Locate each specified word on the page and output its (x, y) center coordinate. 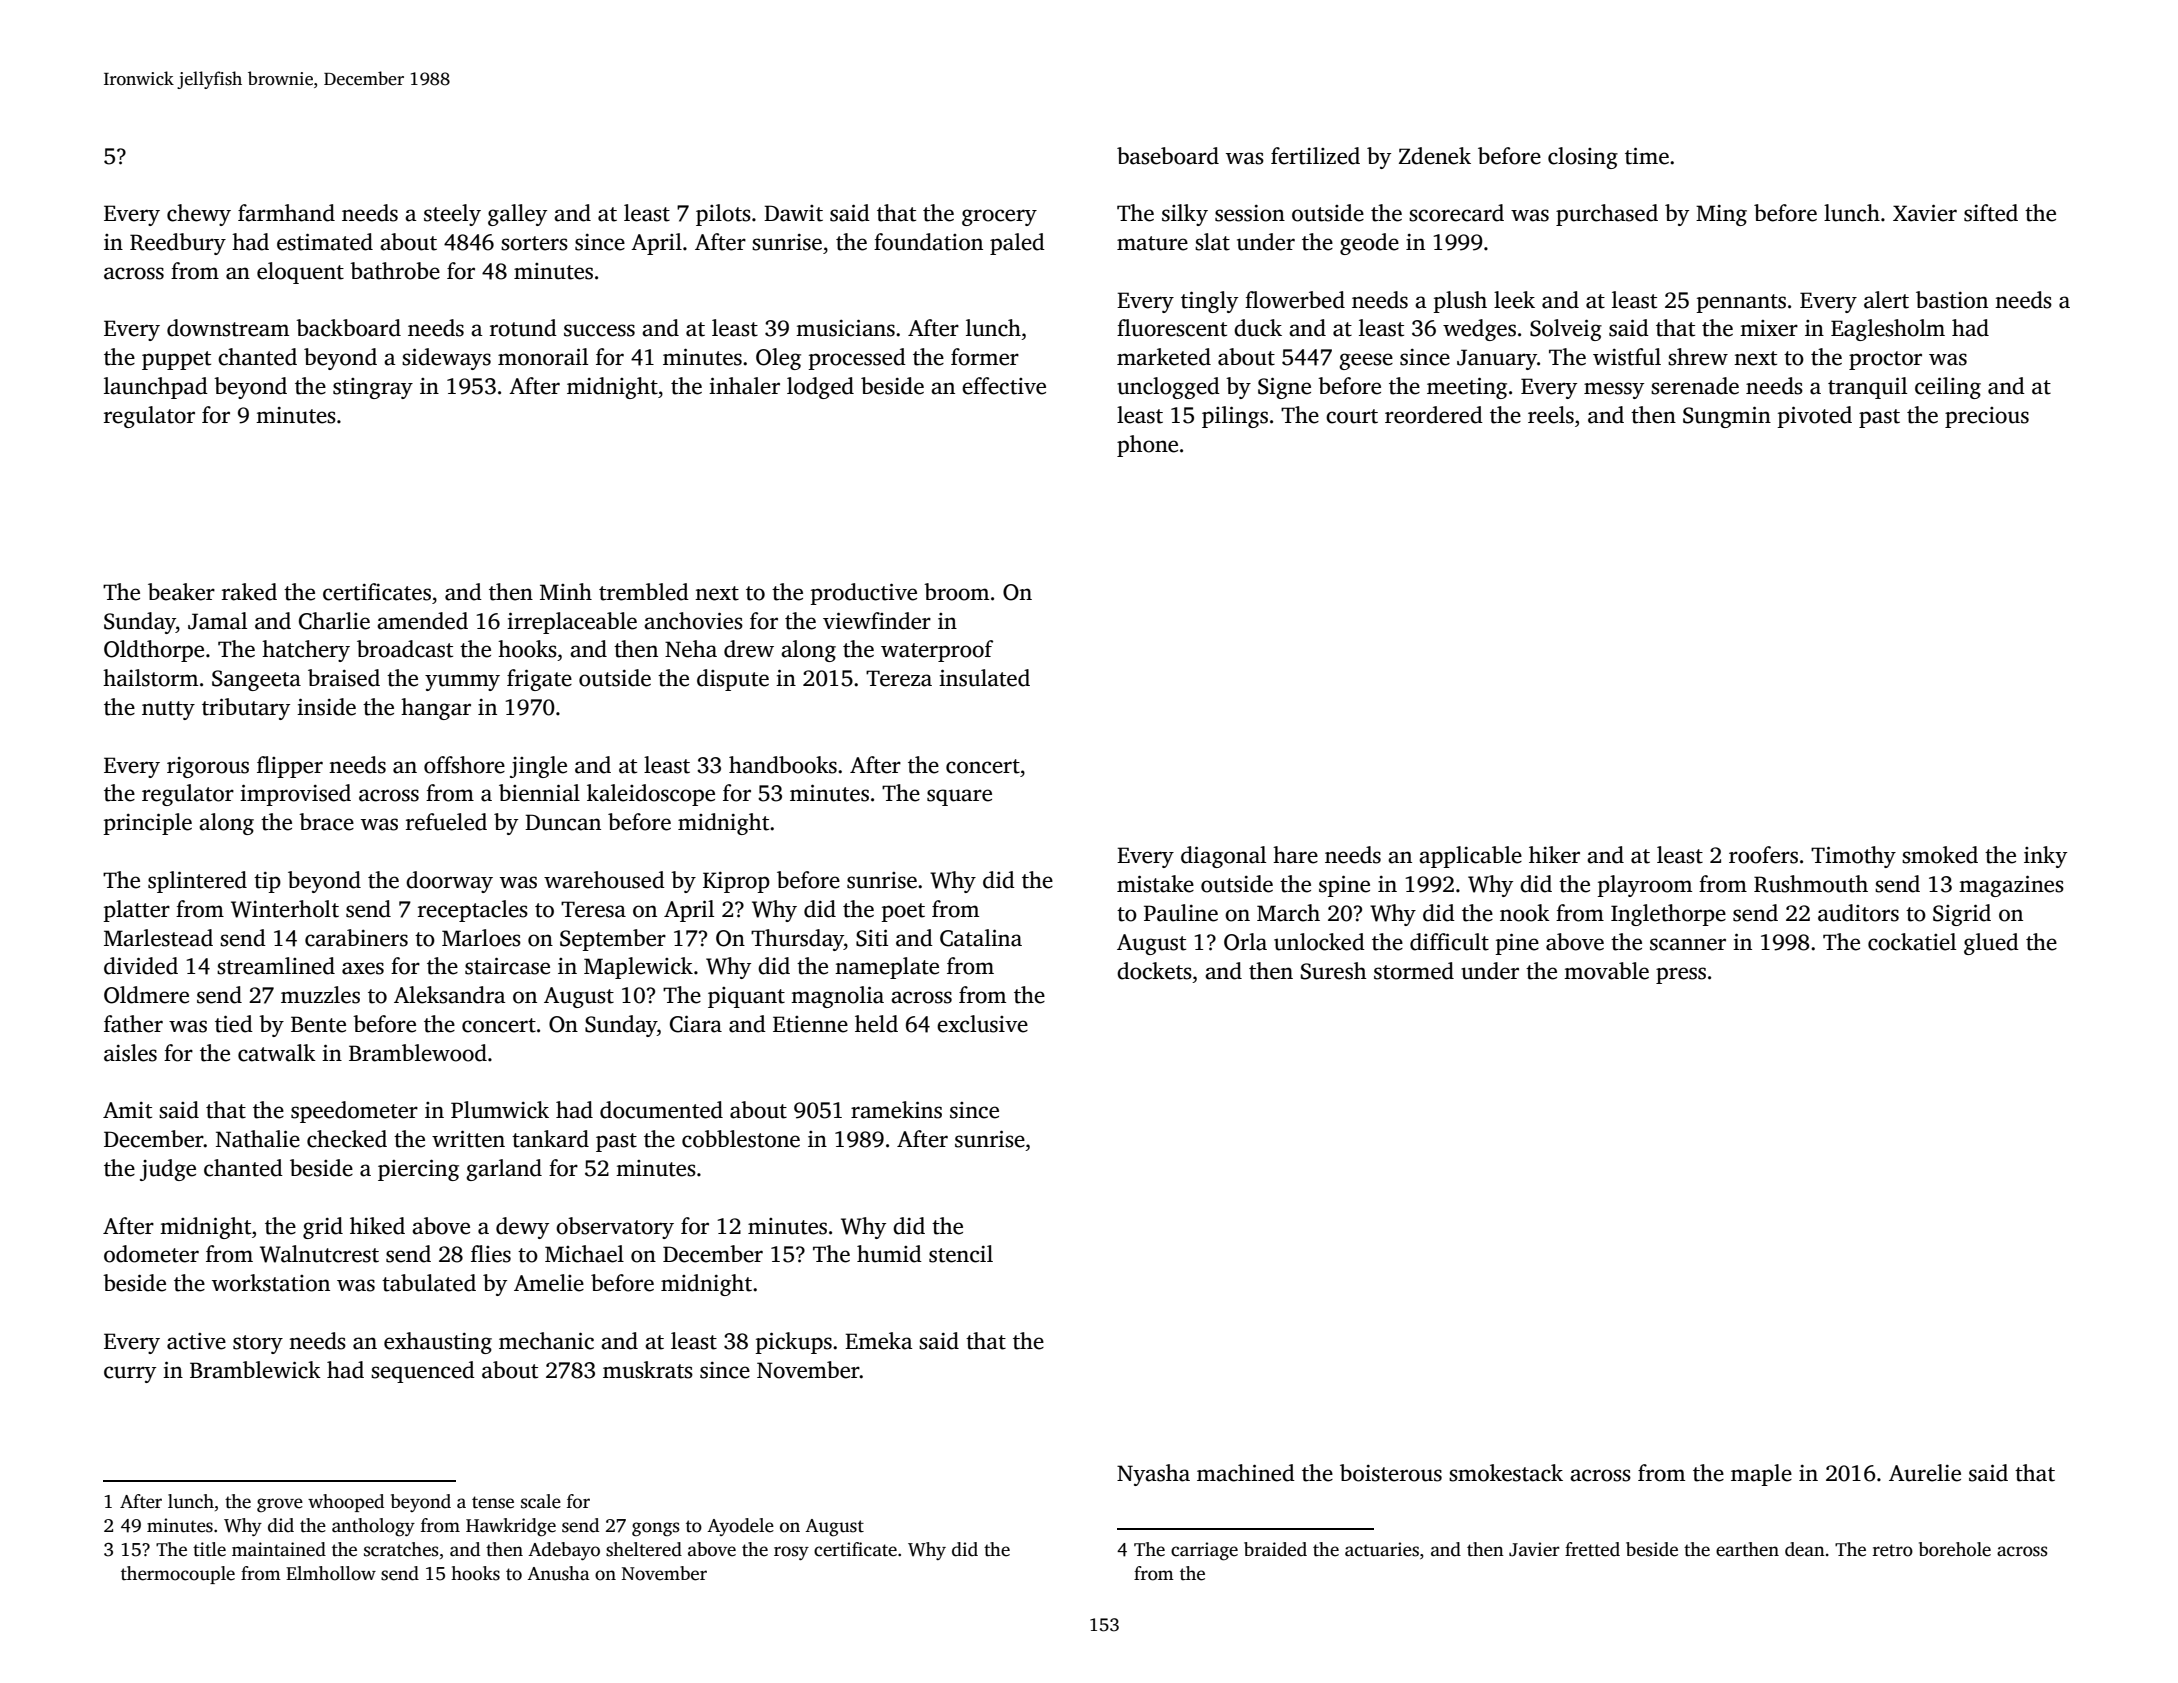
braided (1275, 1549)
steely (452, 215)
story (258, 1344)
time (1647, 156)
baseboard (1168, 156)
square (959, 797)
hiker (1554, 855)
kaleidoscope (651, 795)
